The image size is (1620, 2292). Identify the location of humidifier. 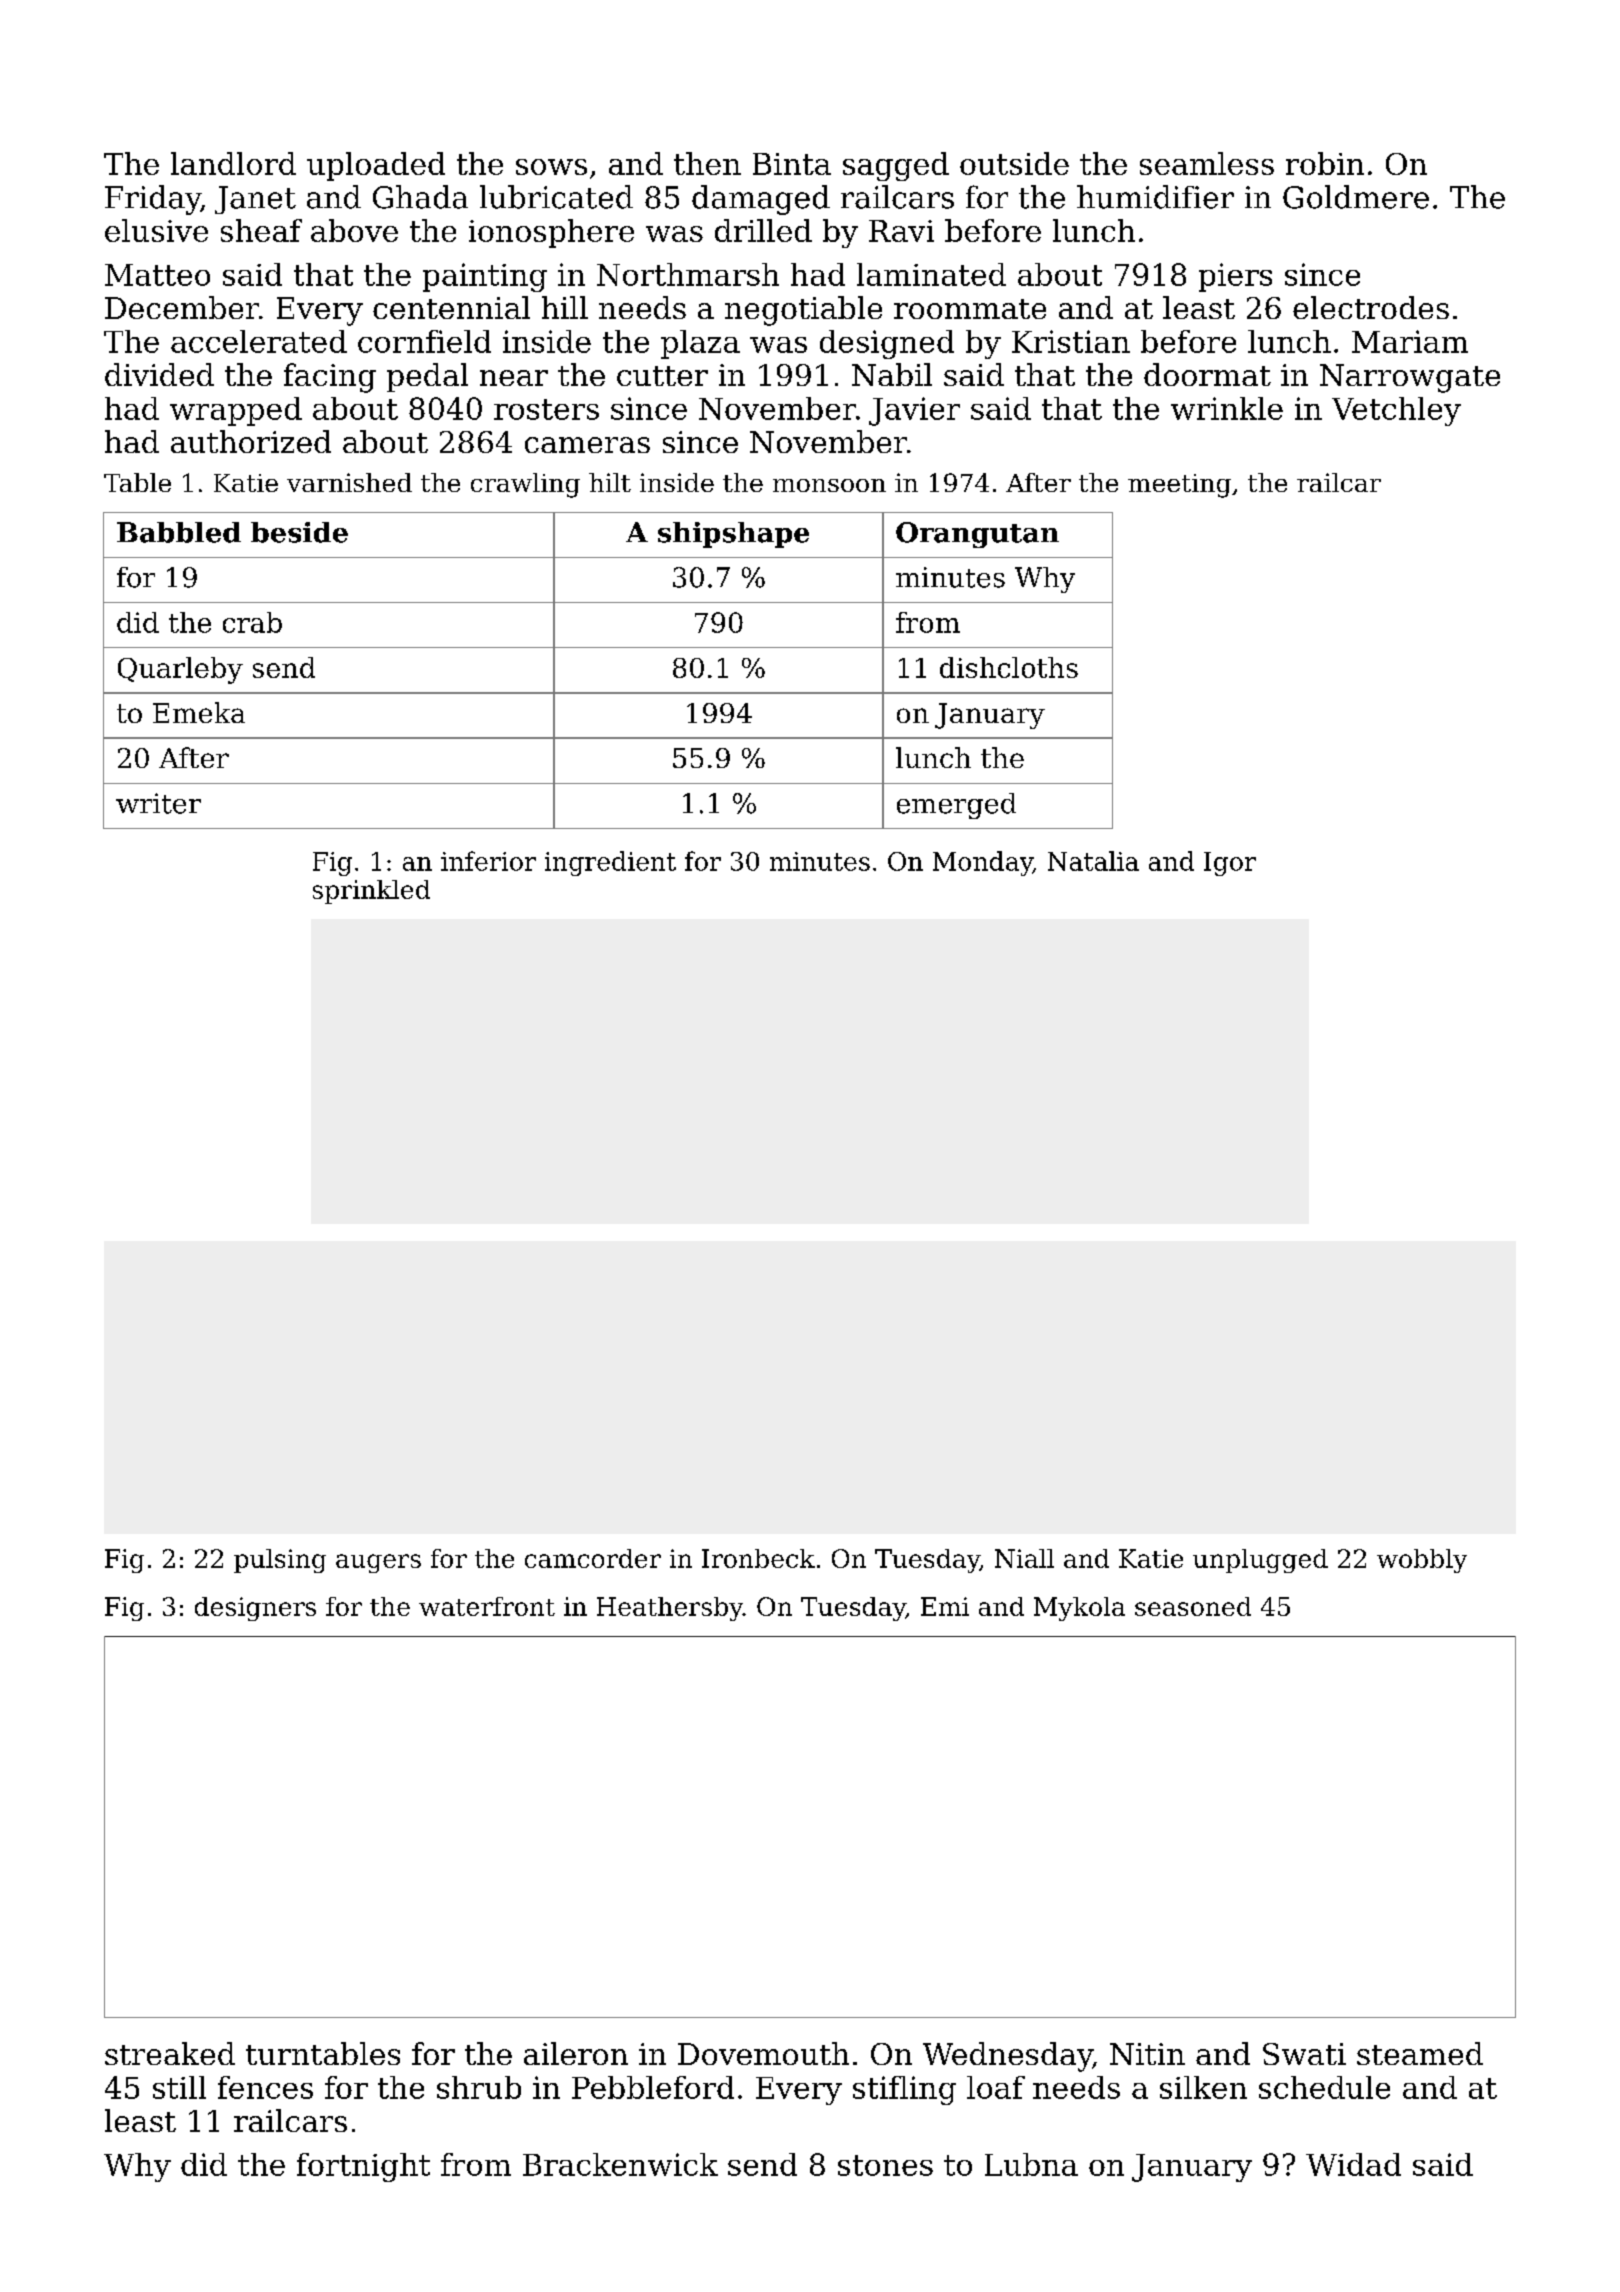
(1155, 197).
